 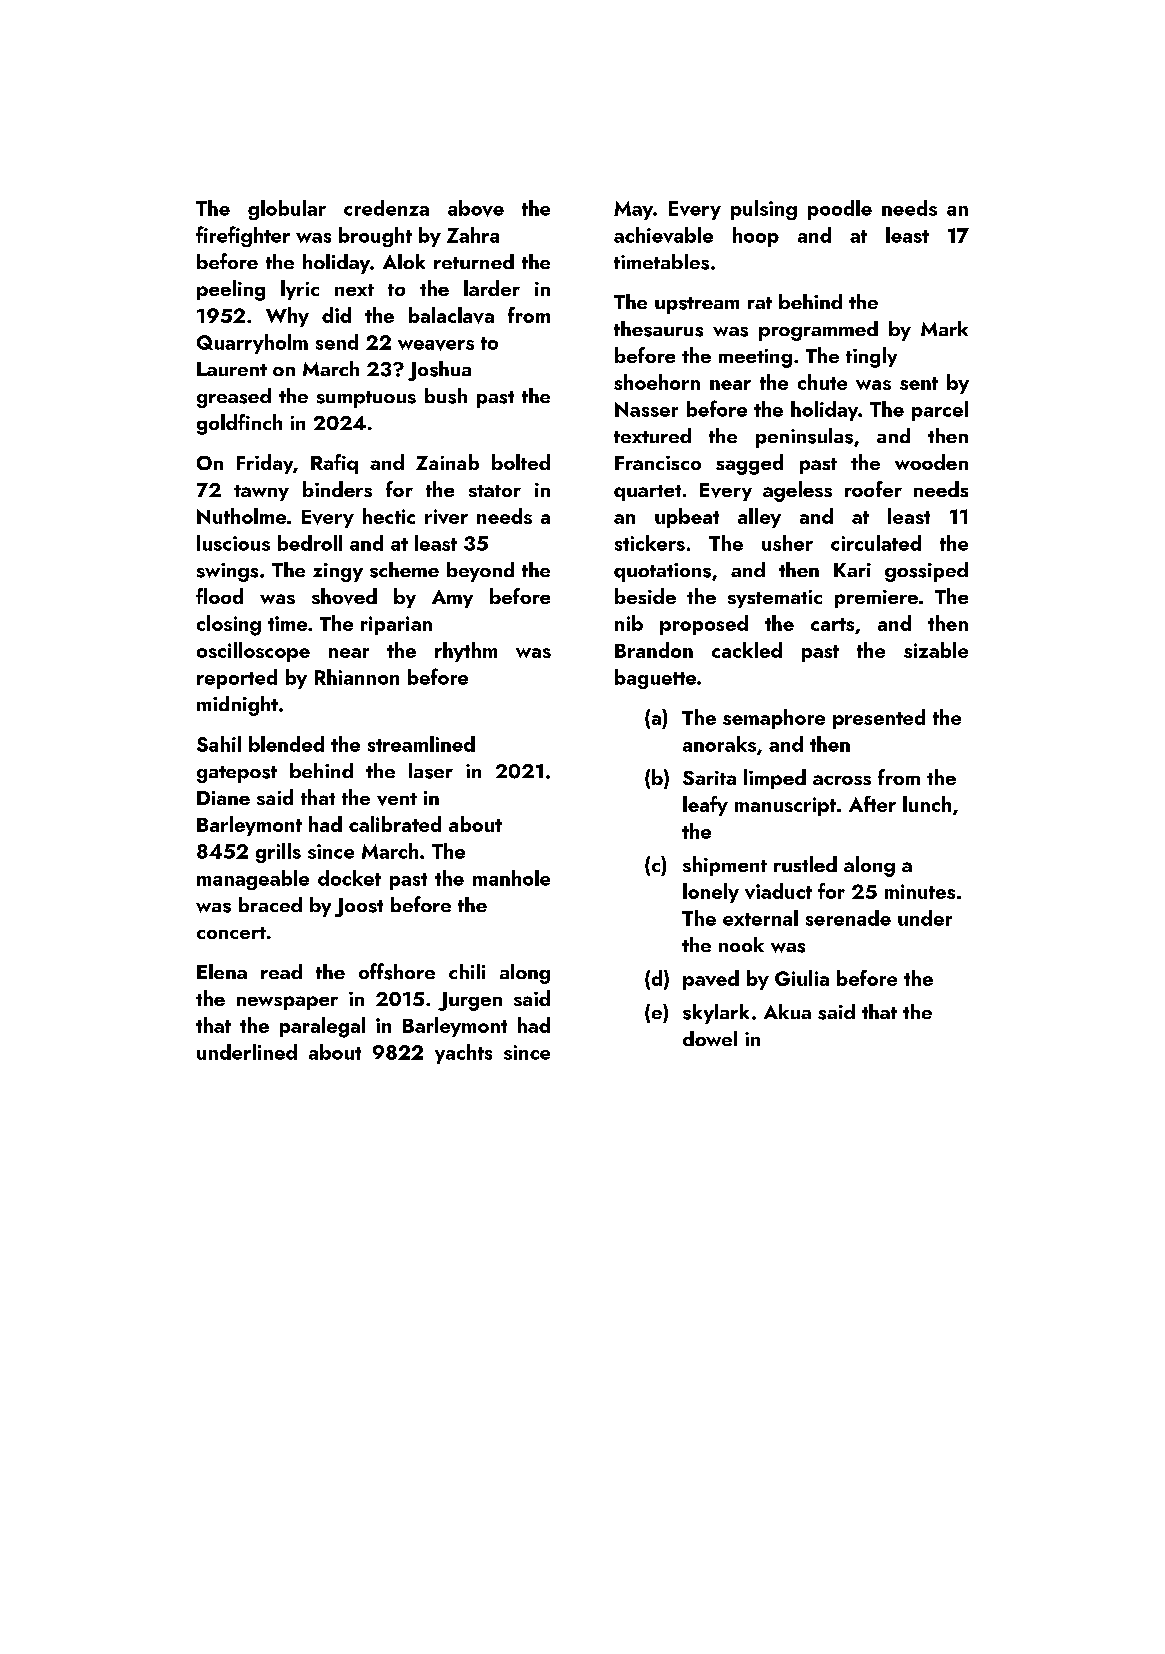 What do you see at coordinates (237, 679) in the screenshot?
I see `reported` at bounding box center [237, 679].
